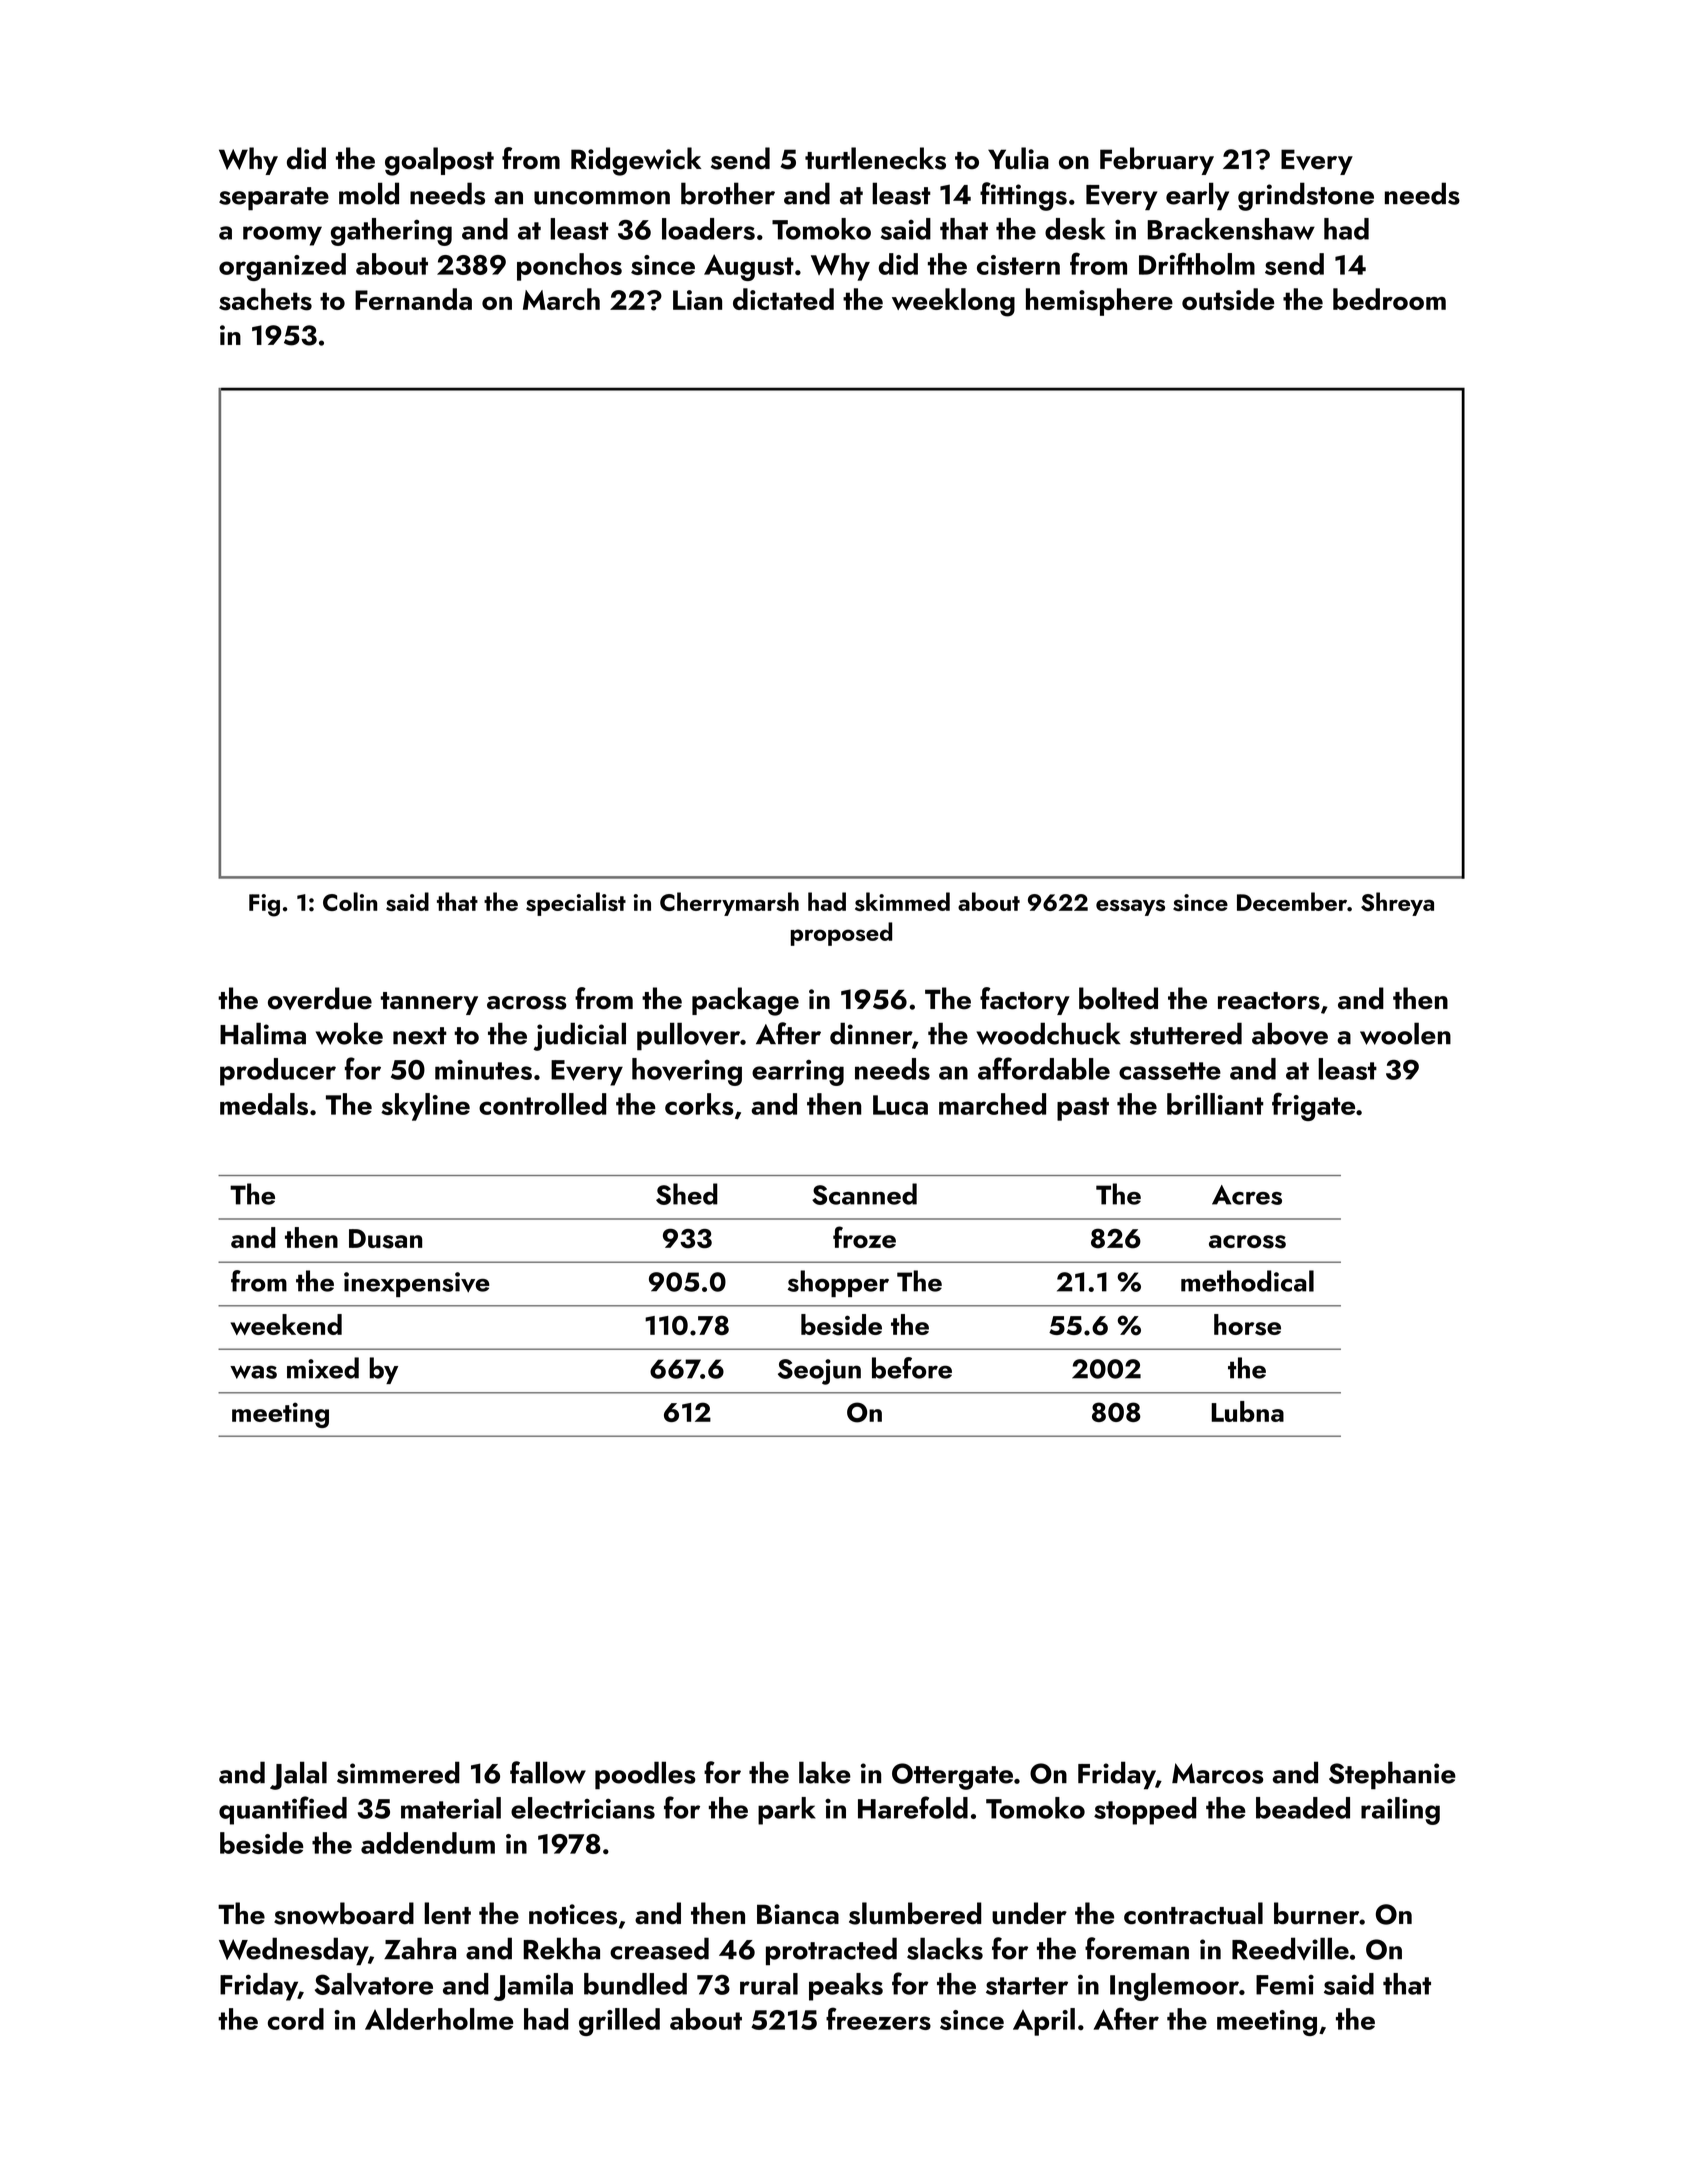 Image resolution: width=1683 pixels, height=2178 pixels. Describe the element at coordinates (1075, 229) in the screenshot. I see `desk` at that location.
